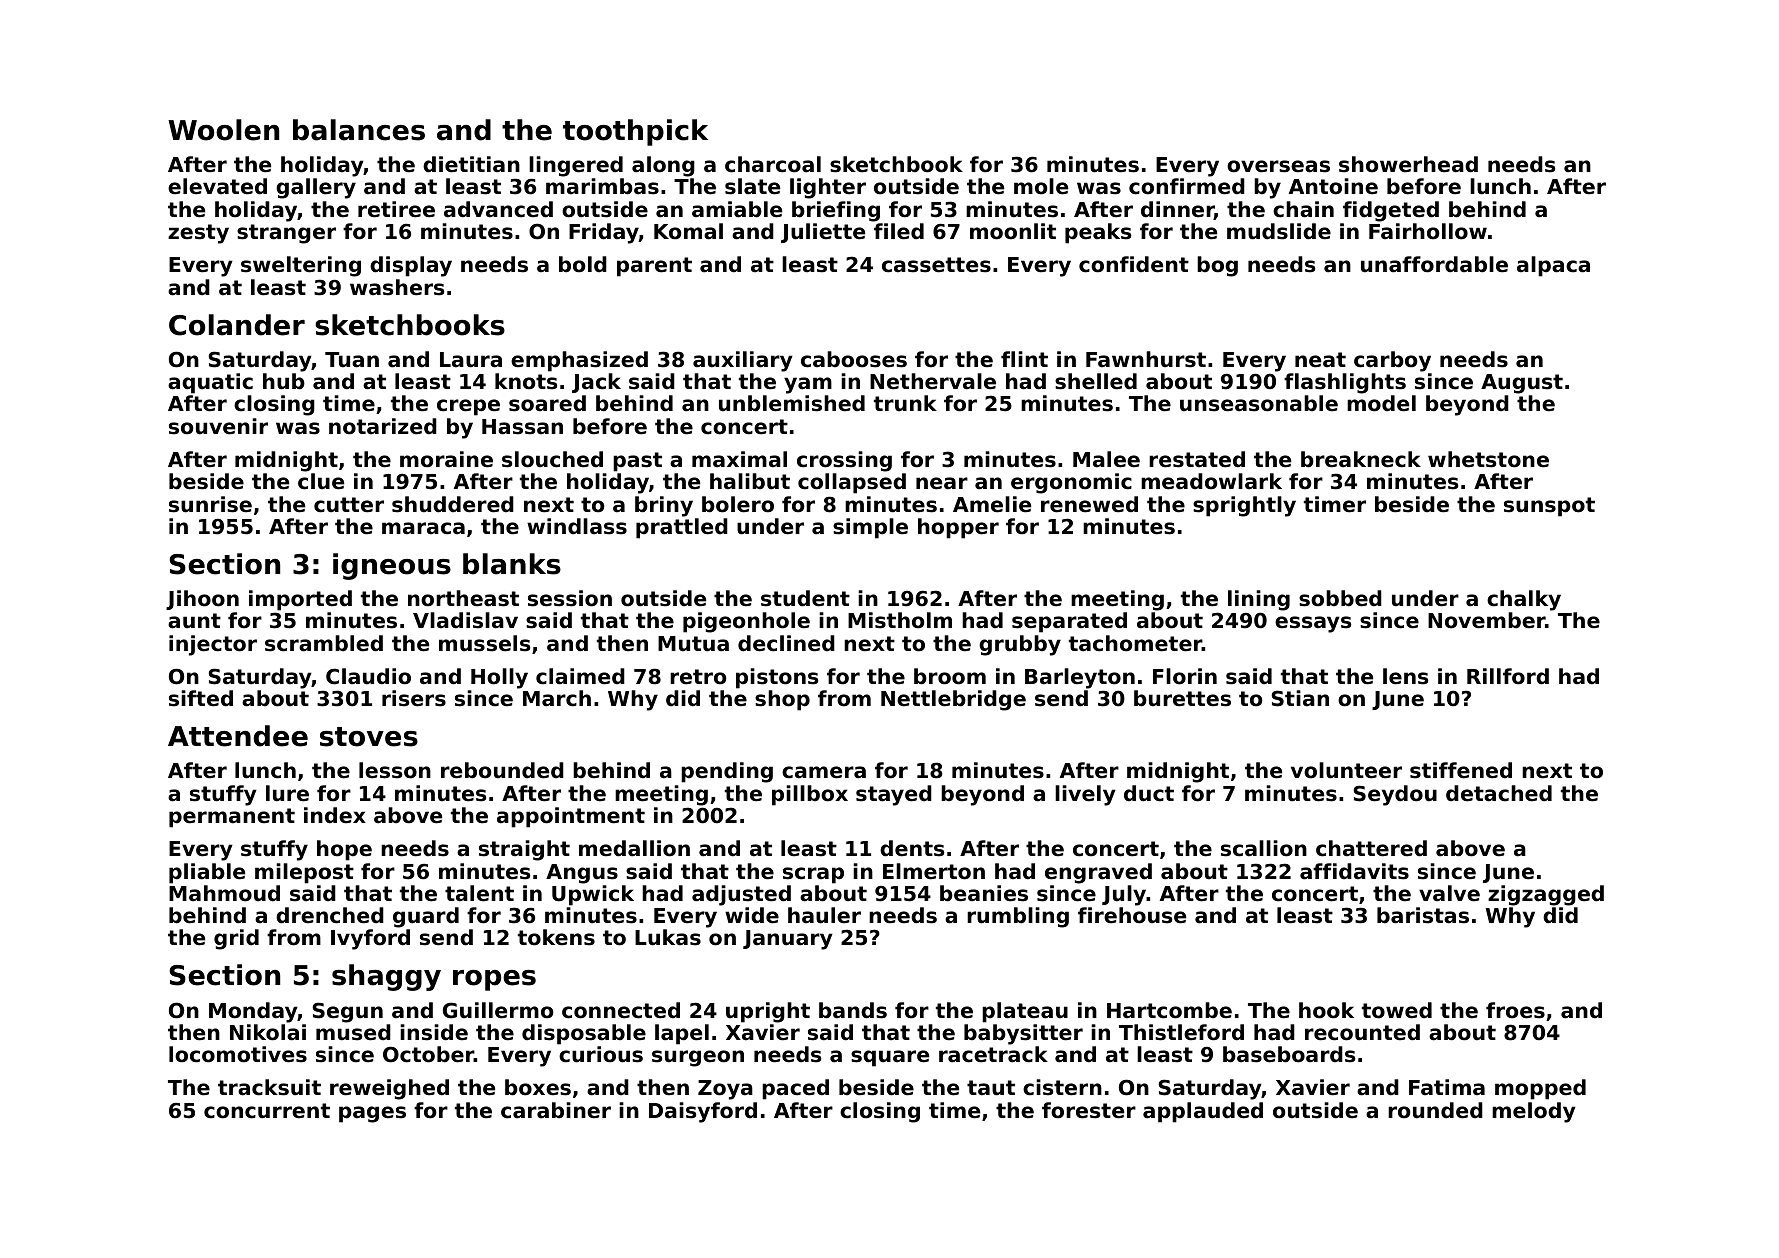 The width and height of the image is (1779, 1258). I want to click on index, so click(335, 815).
